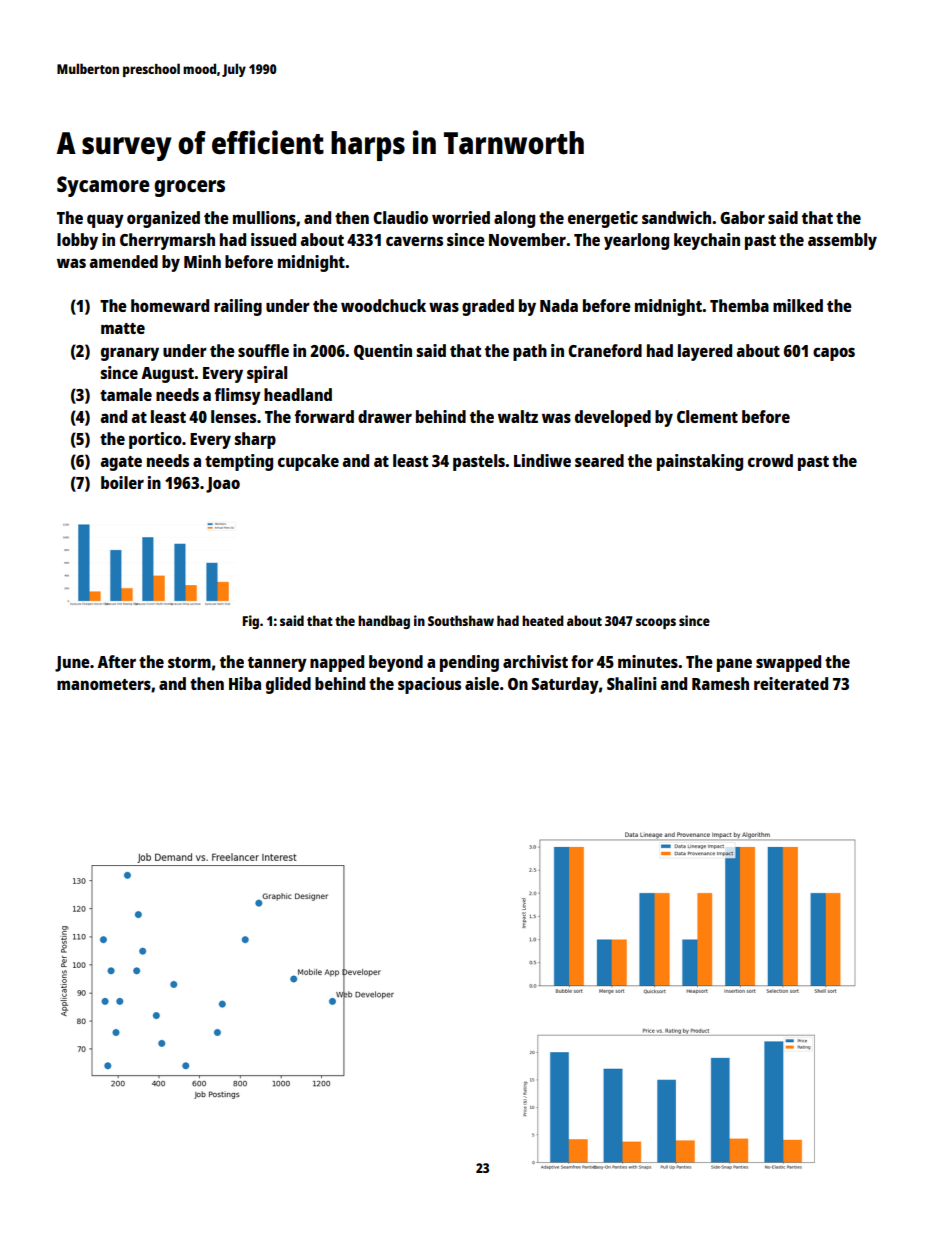 This image has width=952, height=1233. Describe the element at coordinates (383, 352) in the image. I see `Quentin` at that location.
